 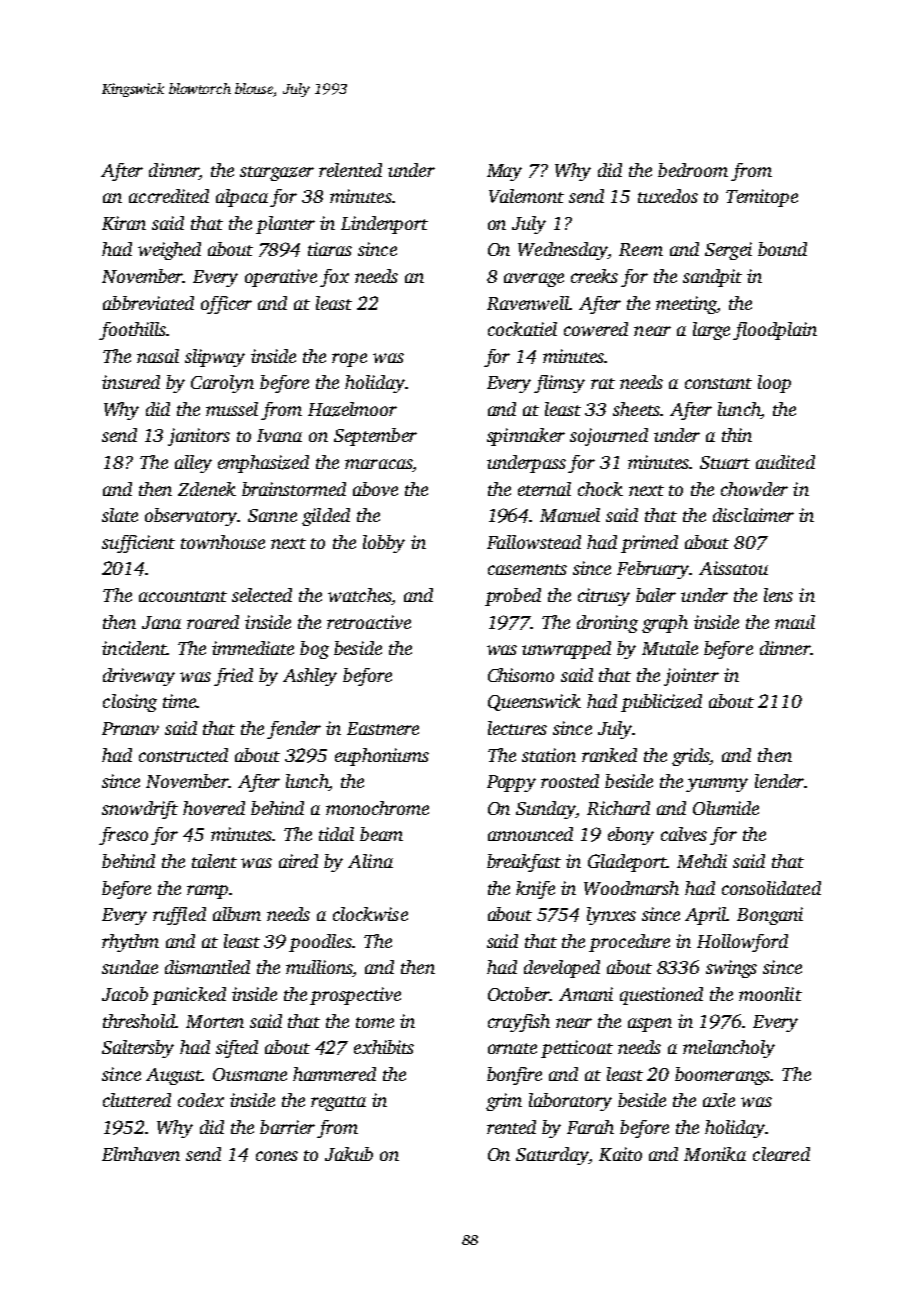 I want to click on Temitope, so click(x=762, y=198).
